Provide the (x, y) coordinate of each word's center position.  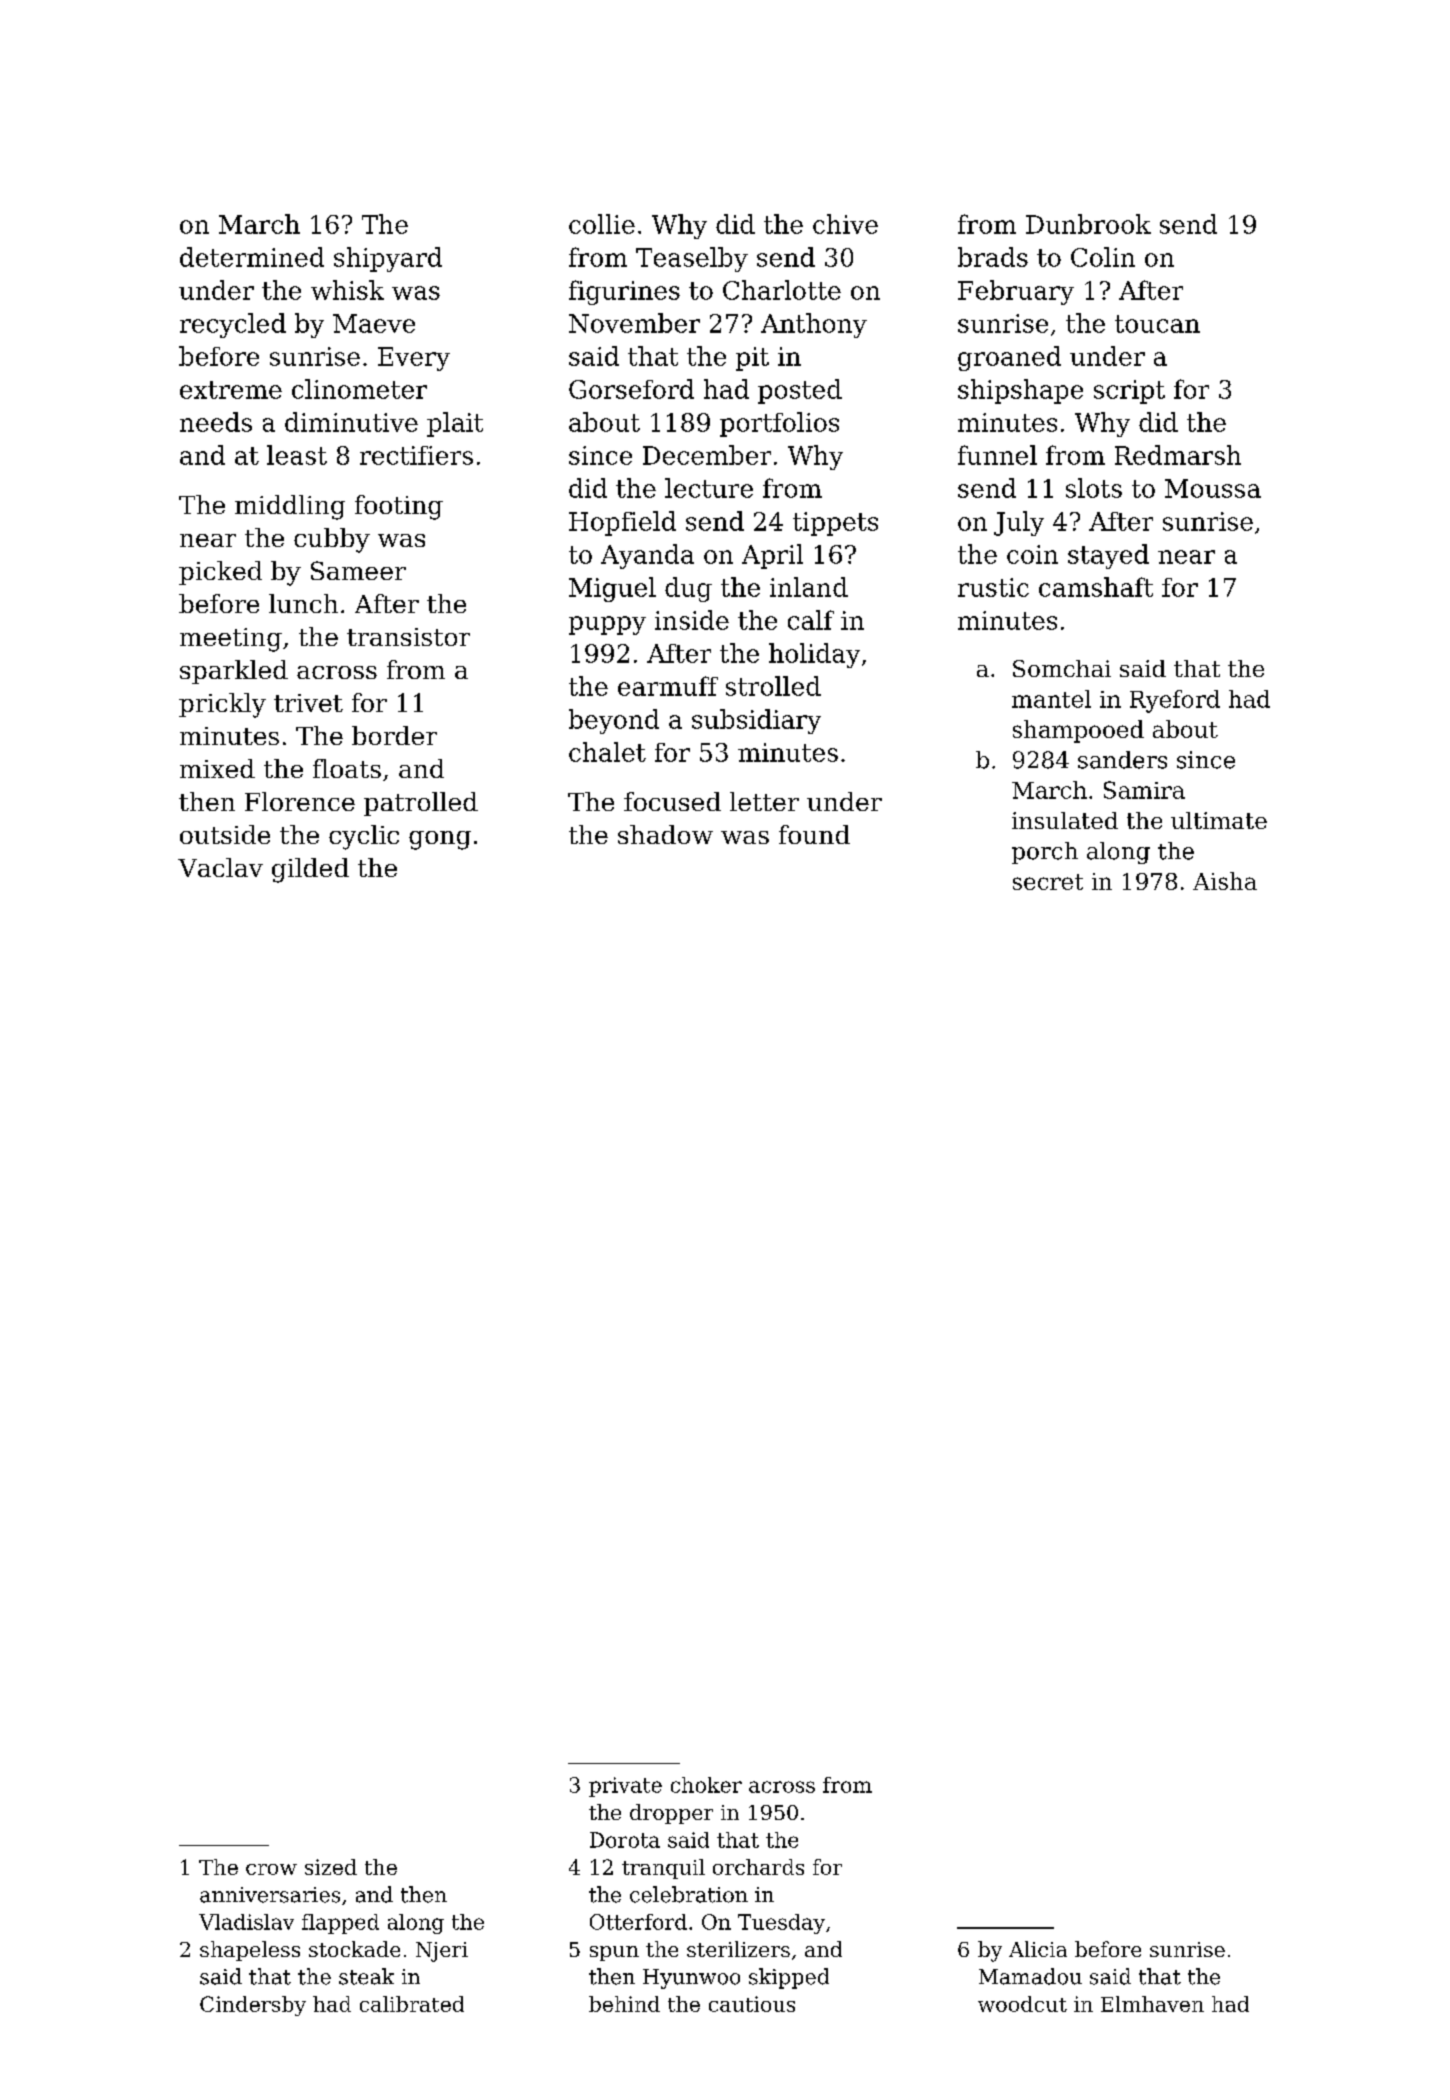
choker (706, 1785)
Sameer (358, 570)
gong (440, 840)
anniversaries (270, 1895)
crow (271, 1869)
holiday (814, 655)
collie (602, 224)
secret (1048, 882)
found (814, 834)
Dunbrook (1088, 224)
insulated (1065, 820)
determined (252, 257)
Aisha (1225, 881)
